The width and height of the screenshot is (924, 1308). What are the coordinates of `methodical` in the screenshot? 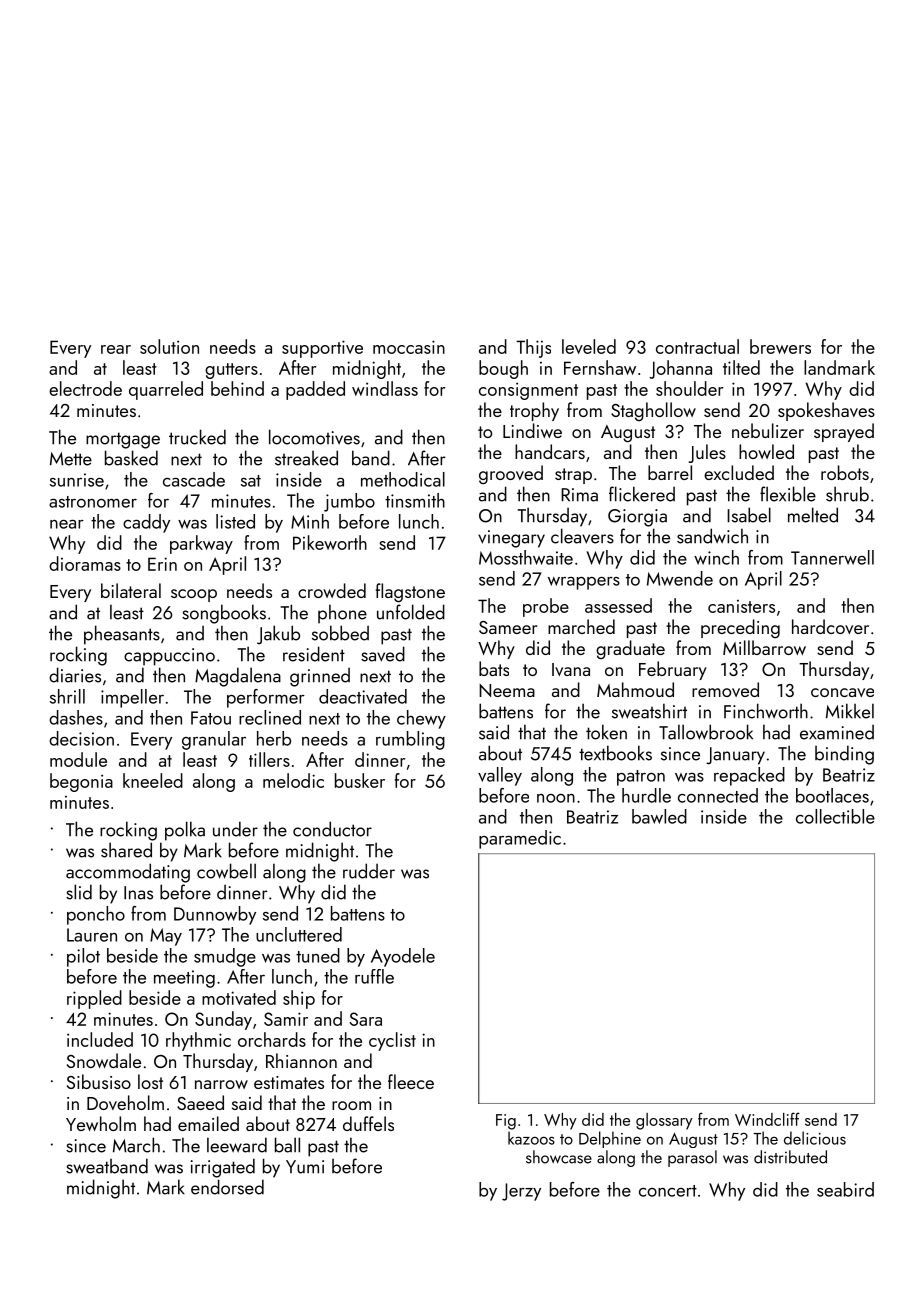 It's located at (403, 479).
